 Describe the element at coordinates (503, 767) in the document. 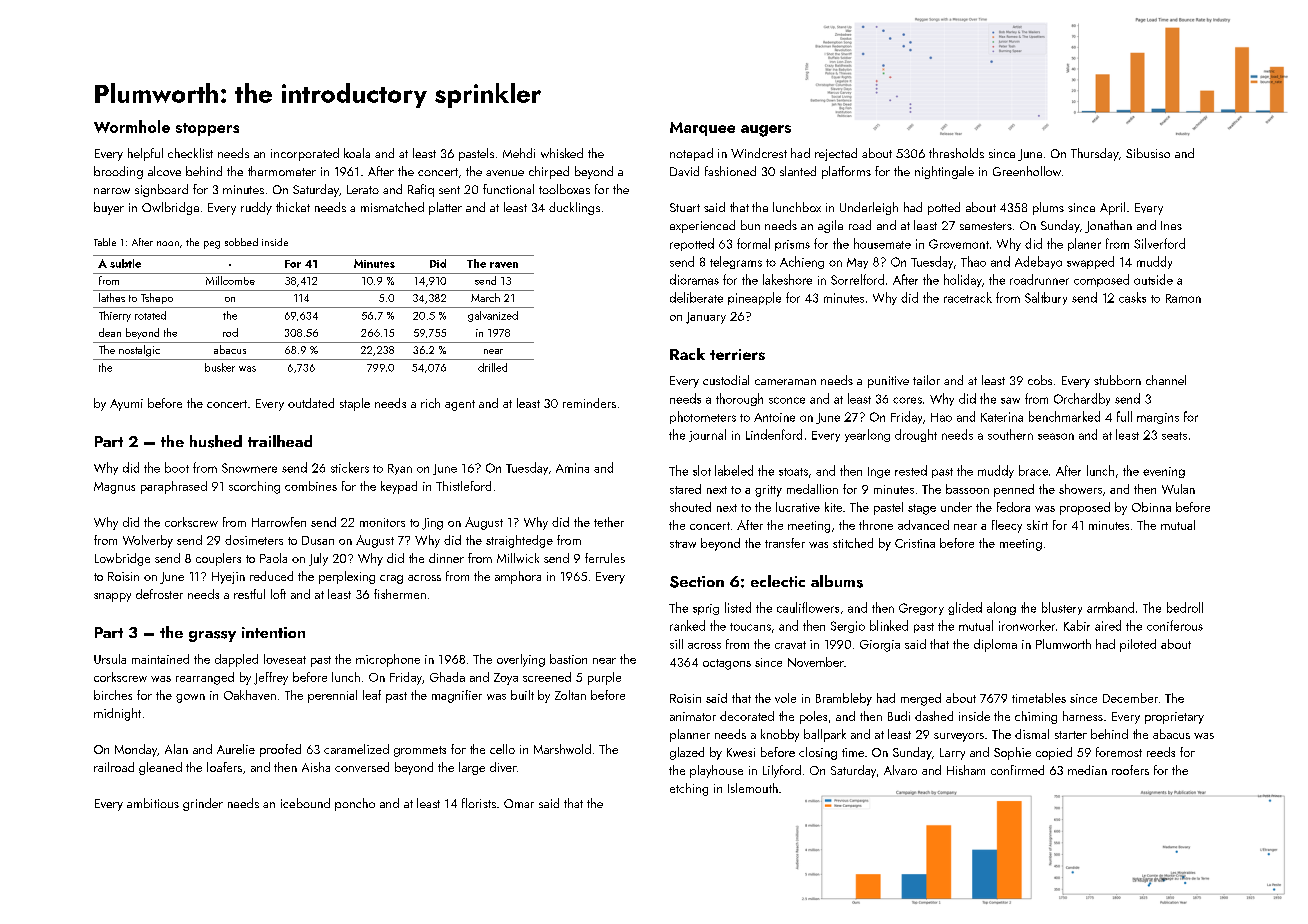

I see `diver` at that location.
